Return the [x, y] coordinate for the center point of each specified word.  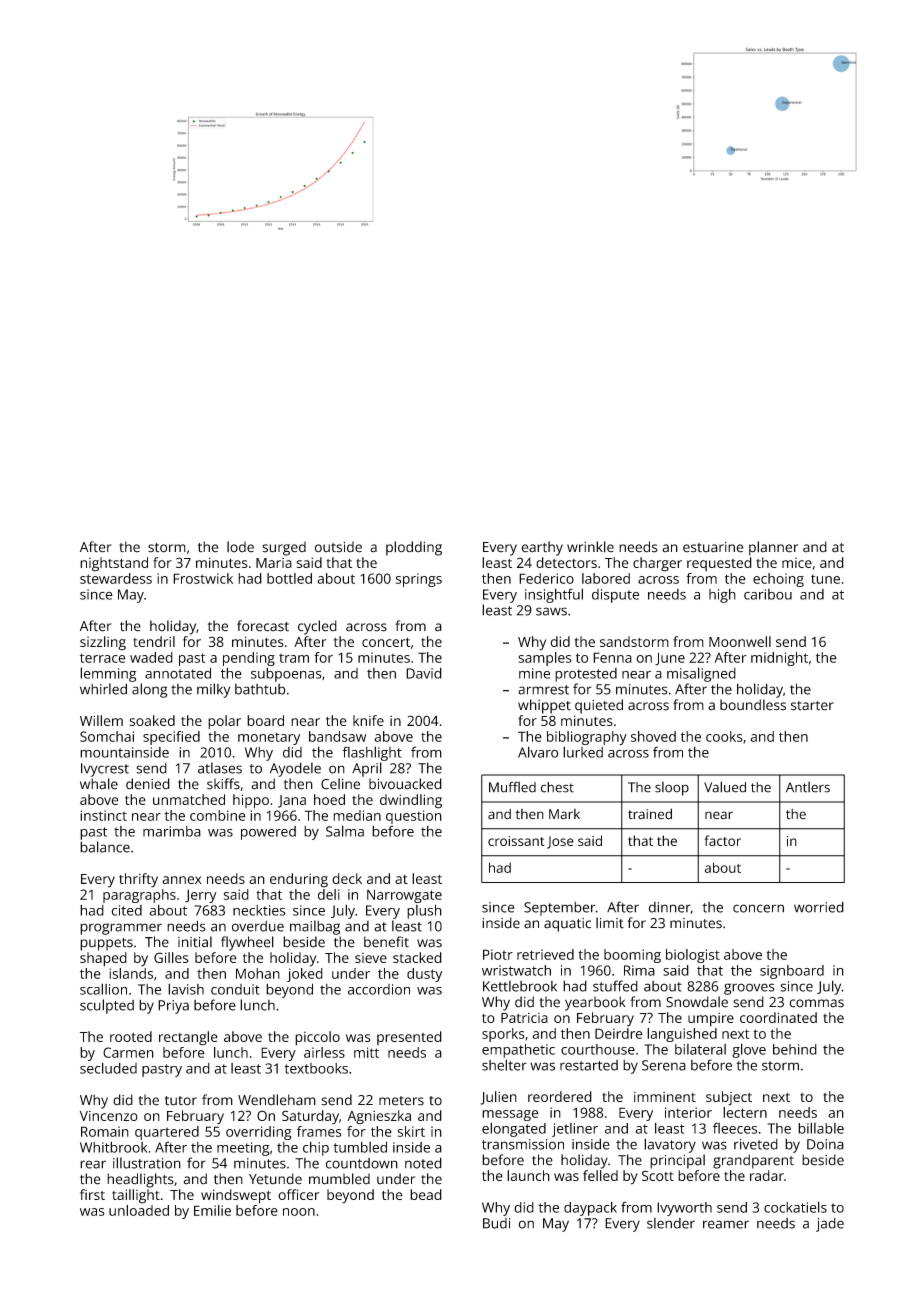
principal [677, 1161]
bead [426, 1194]
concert [386, 642]
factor [722, 840]
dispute [615, 596]
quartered [167, 1133]
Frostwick [203, 578]
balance [105, 847]
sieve [371, 958]
